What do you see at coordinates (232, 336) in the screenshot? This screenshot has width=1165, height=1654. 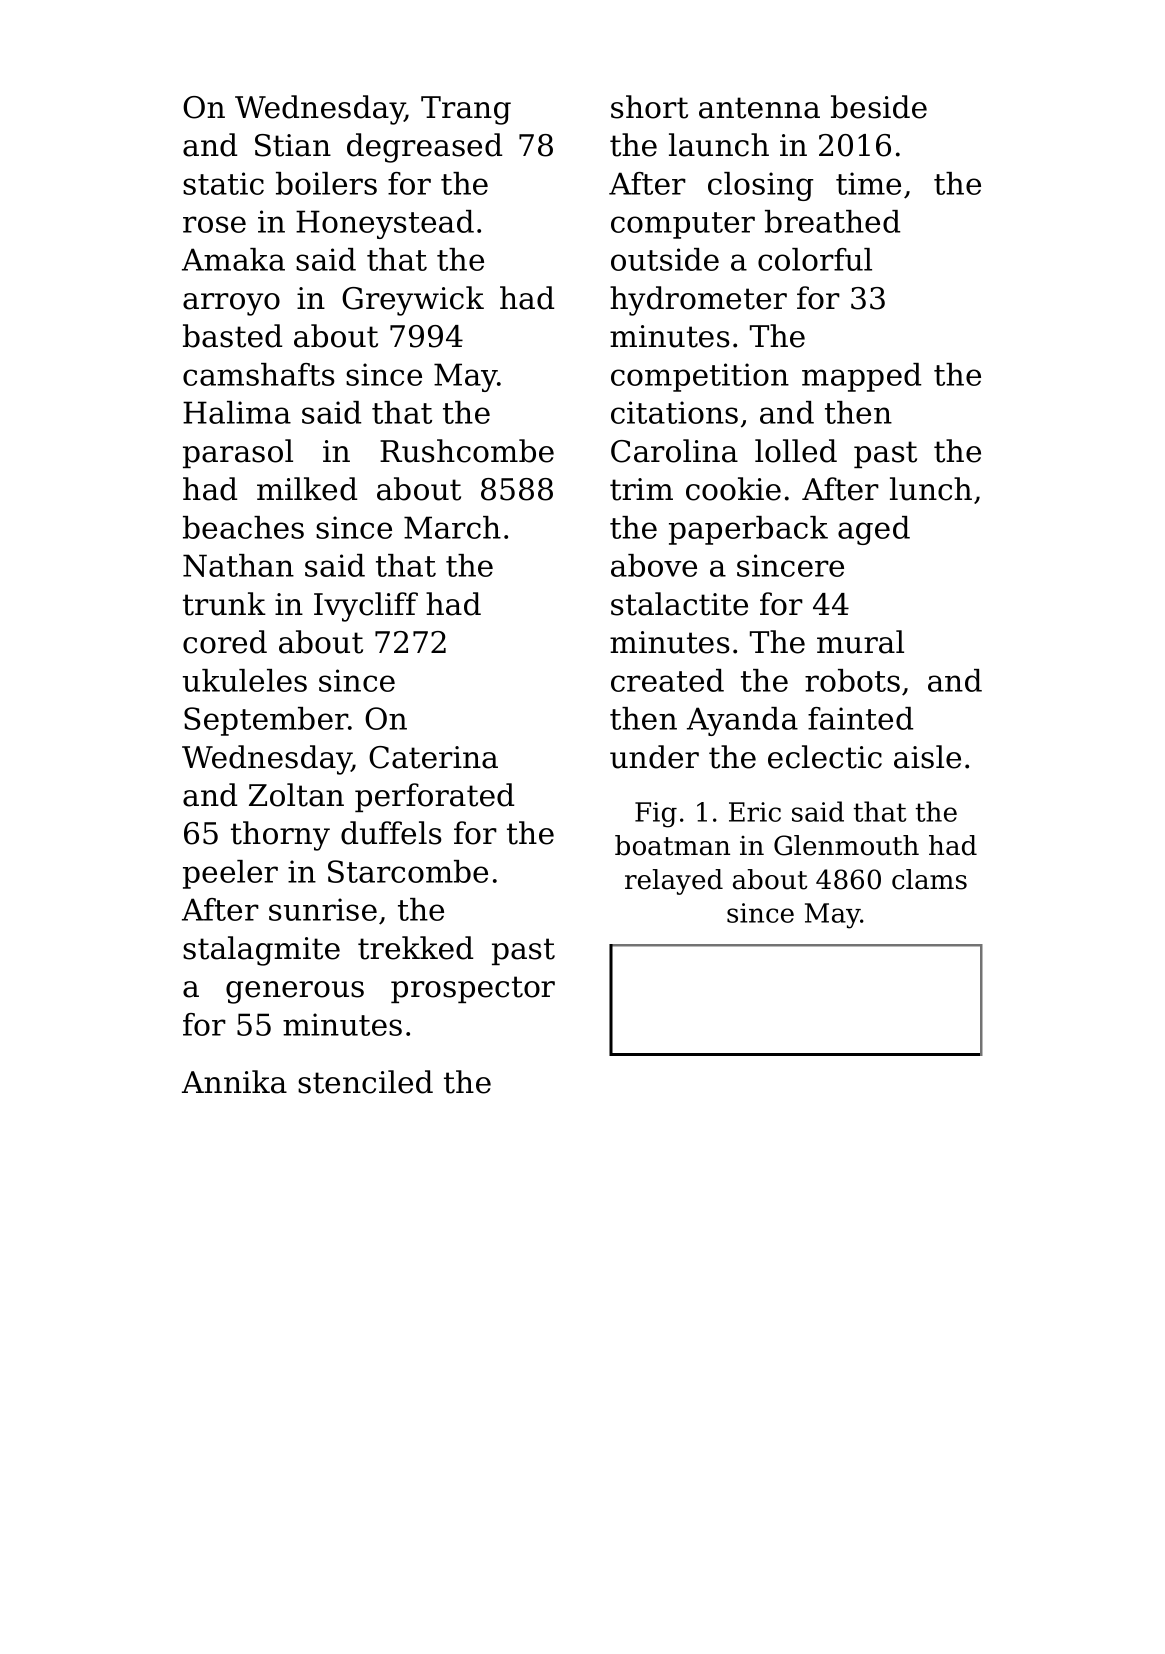 I see `basted` at bounding box center [232, 336].
